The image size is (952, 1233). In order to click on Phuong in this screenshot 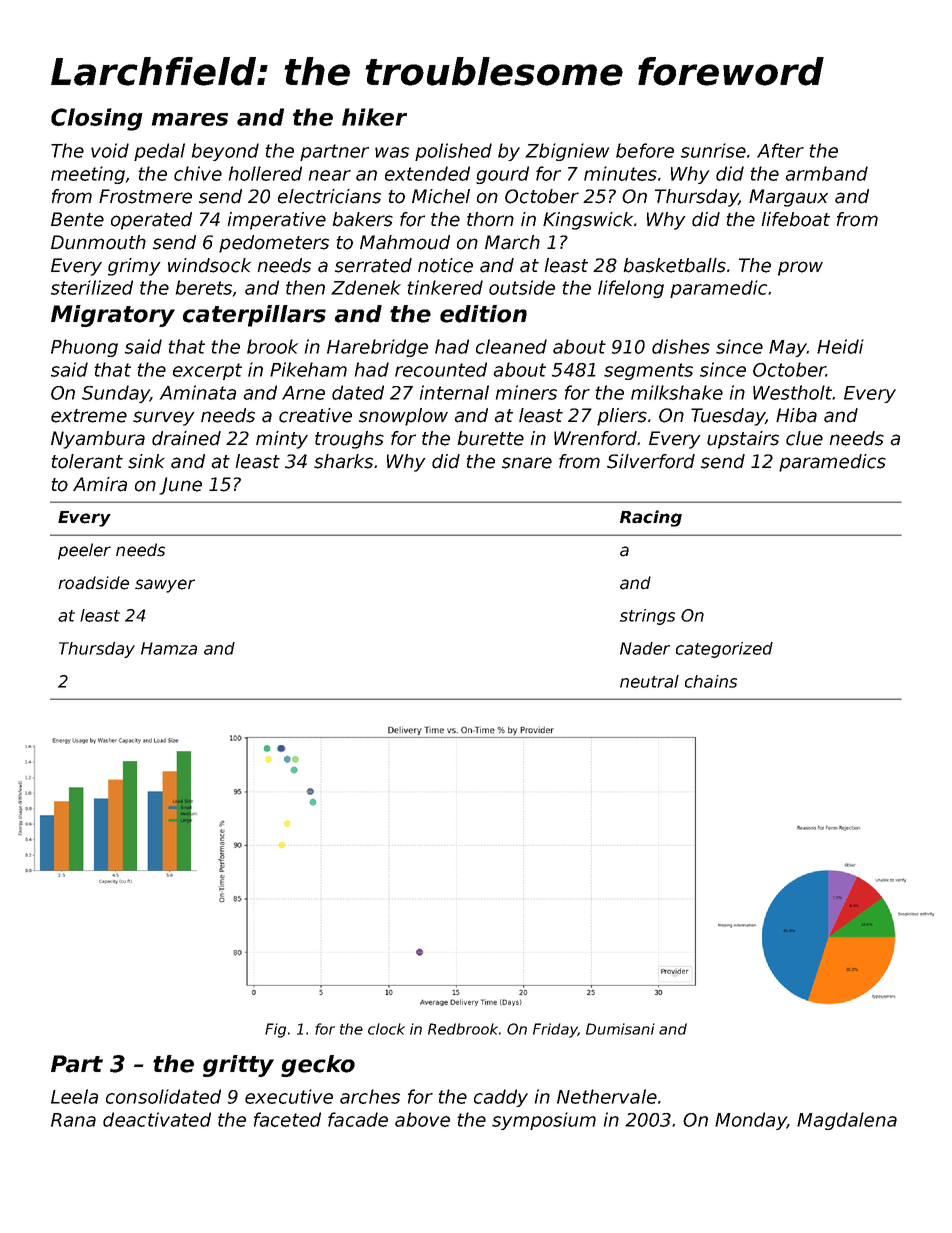, I will do `click(84, 348)`.
